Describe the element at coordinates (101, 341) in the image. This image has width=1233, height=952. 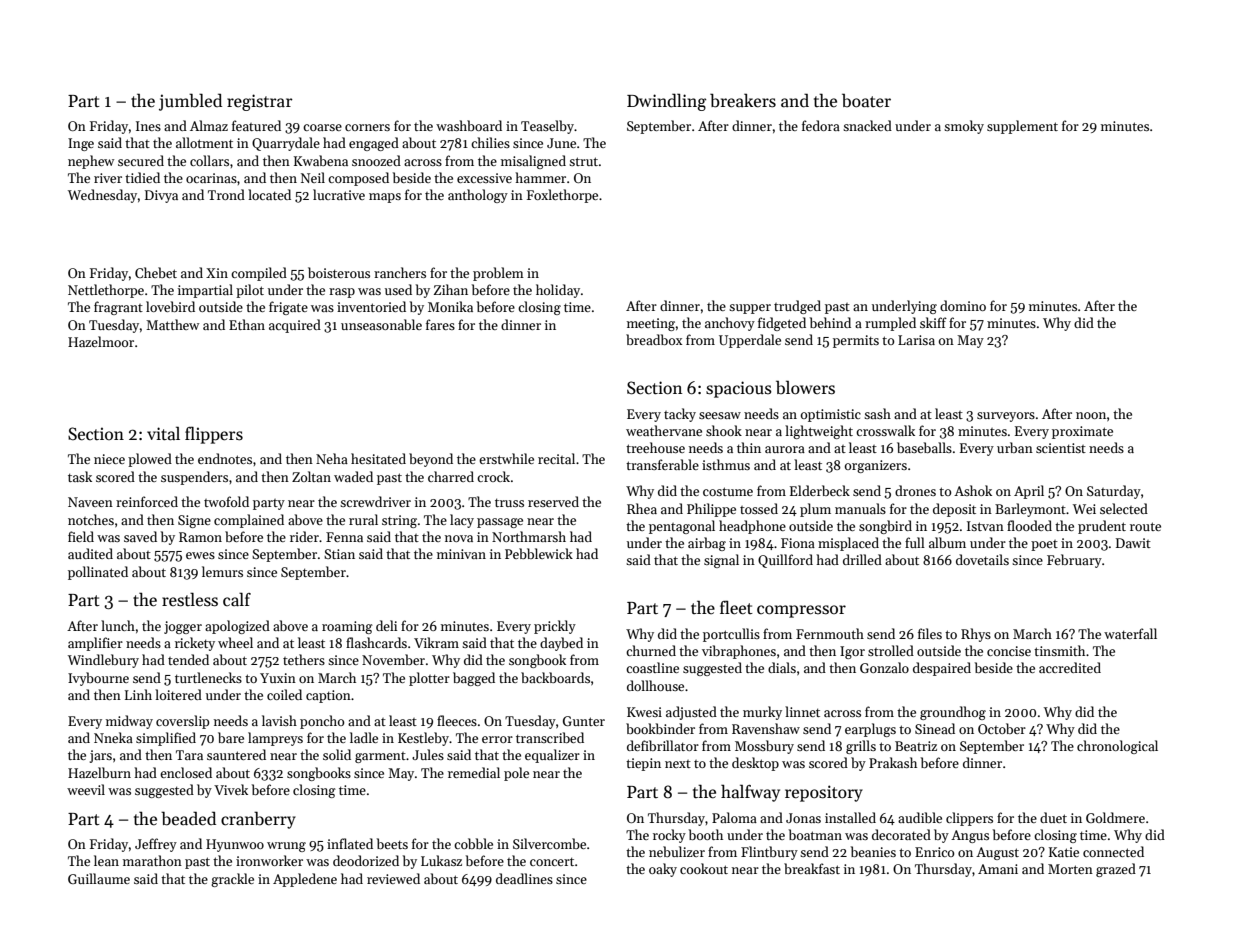
I see `Hazelmoor` at that location.
